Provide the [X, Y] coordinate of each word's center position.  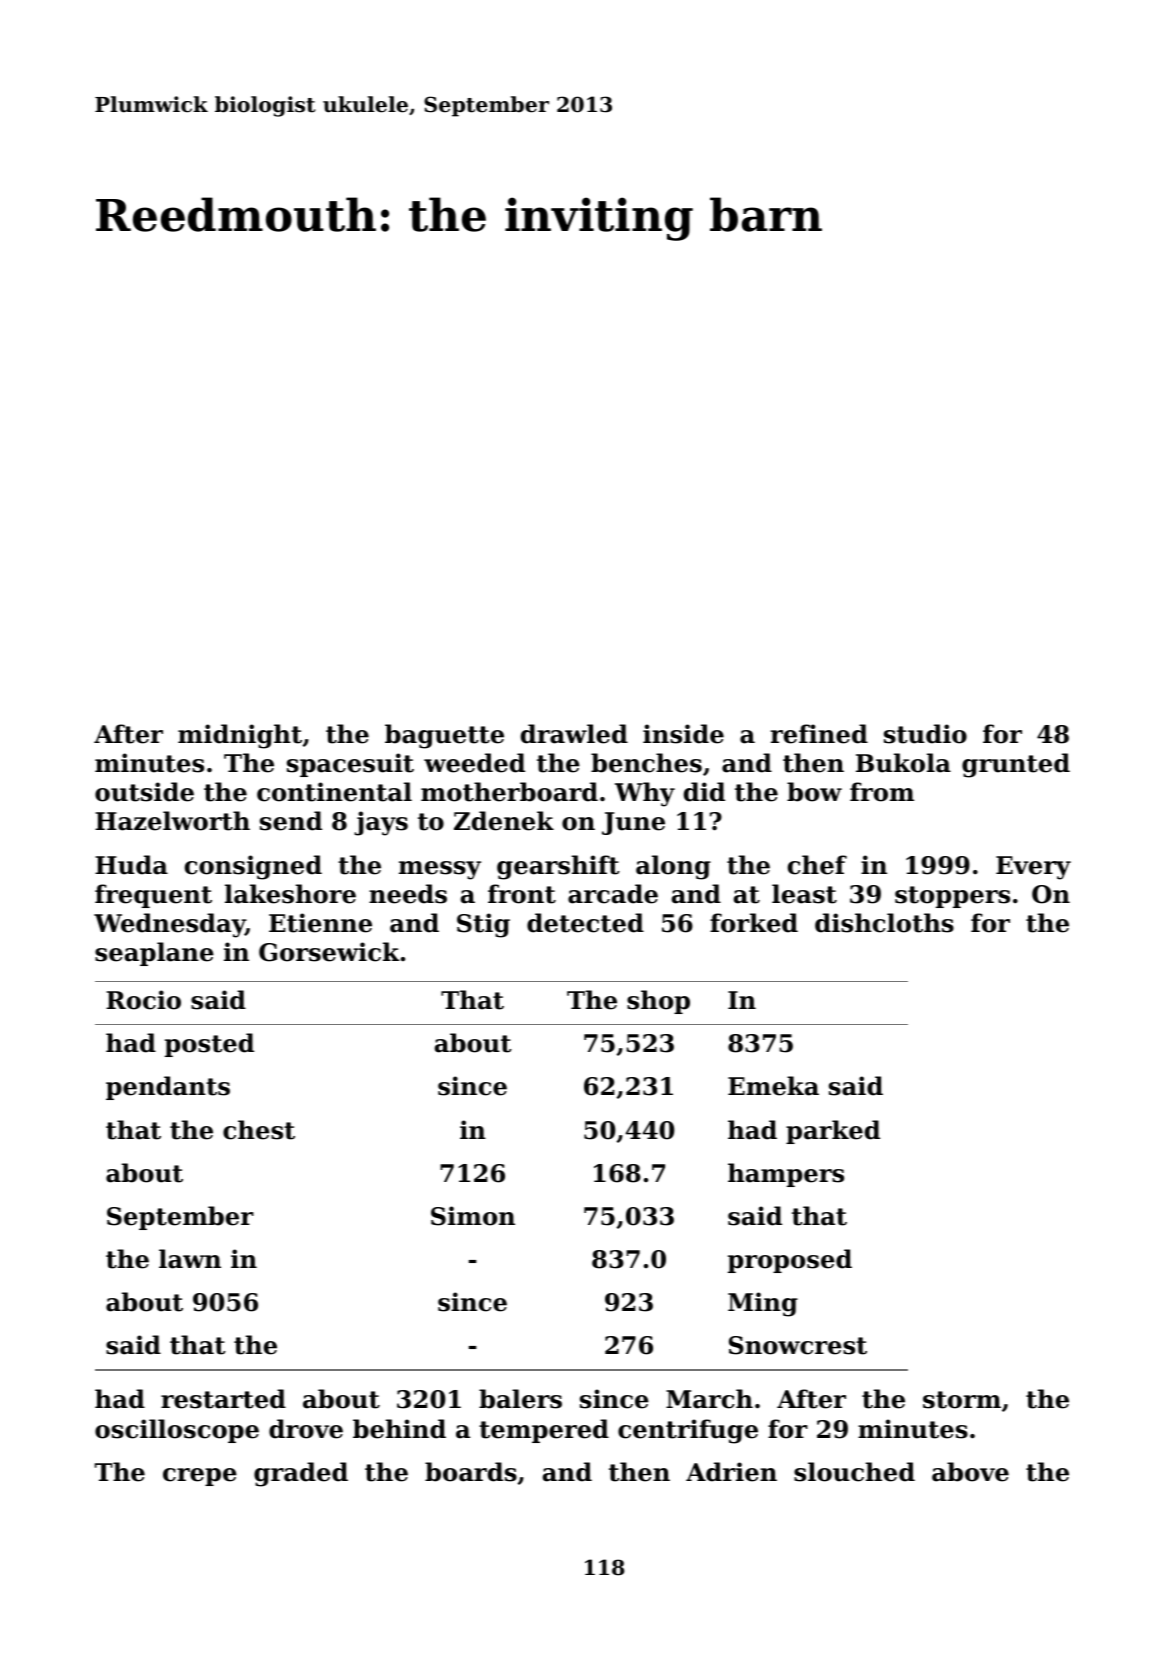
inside [683, 734]
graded [301, 1474]
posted [209, 1045]
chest [259, 1130]
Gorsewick [329, 952]
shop [658, 1002]
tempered [544, 1431]
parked [833, 1132]
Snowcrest [798, 1345]
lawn [190, 1259]
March [709, 1399]
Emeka [773, 1086]
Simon [473, 1216]
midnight [240, 736]
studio [925, 734]
